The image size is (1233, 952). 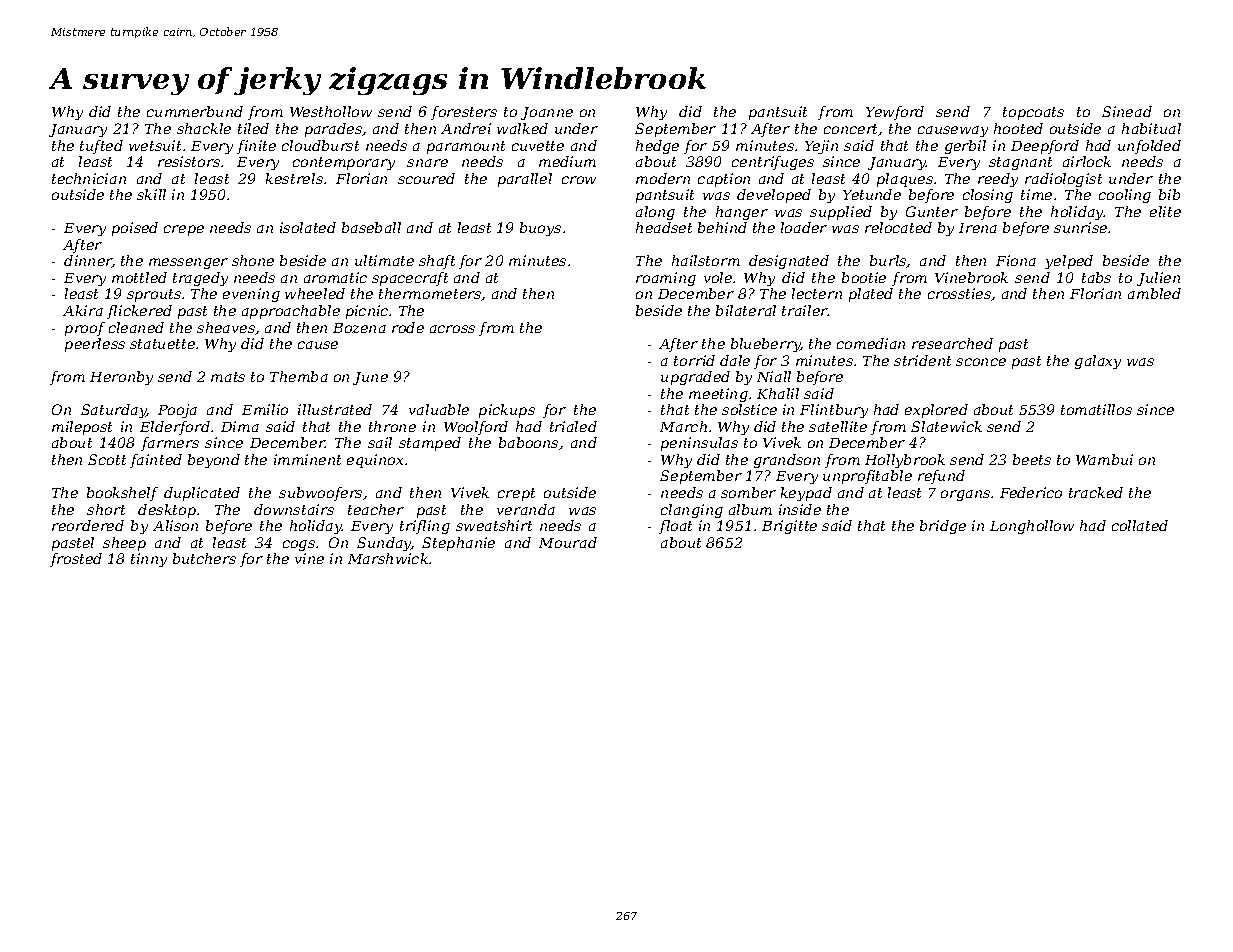 What do you see at coordinates (149, 560) in the screenshot?
I see `tinny` at bounding box center [149, 560].
